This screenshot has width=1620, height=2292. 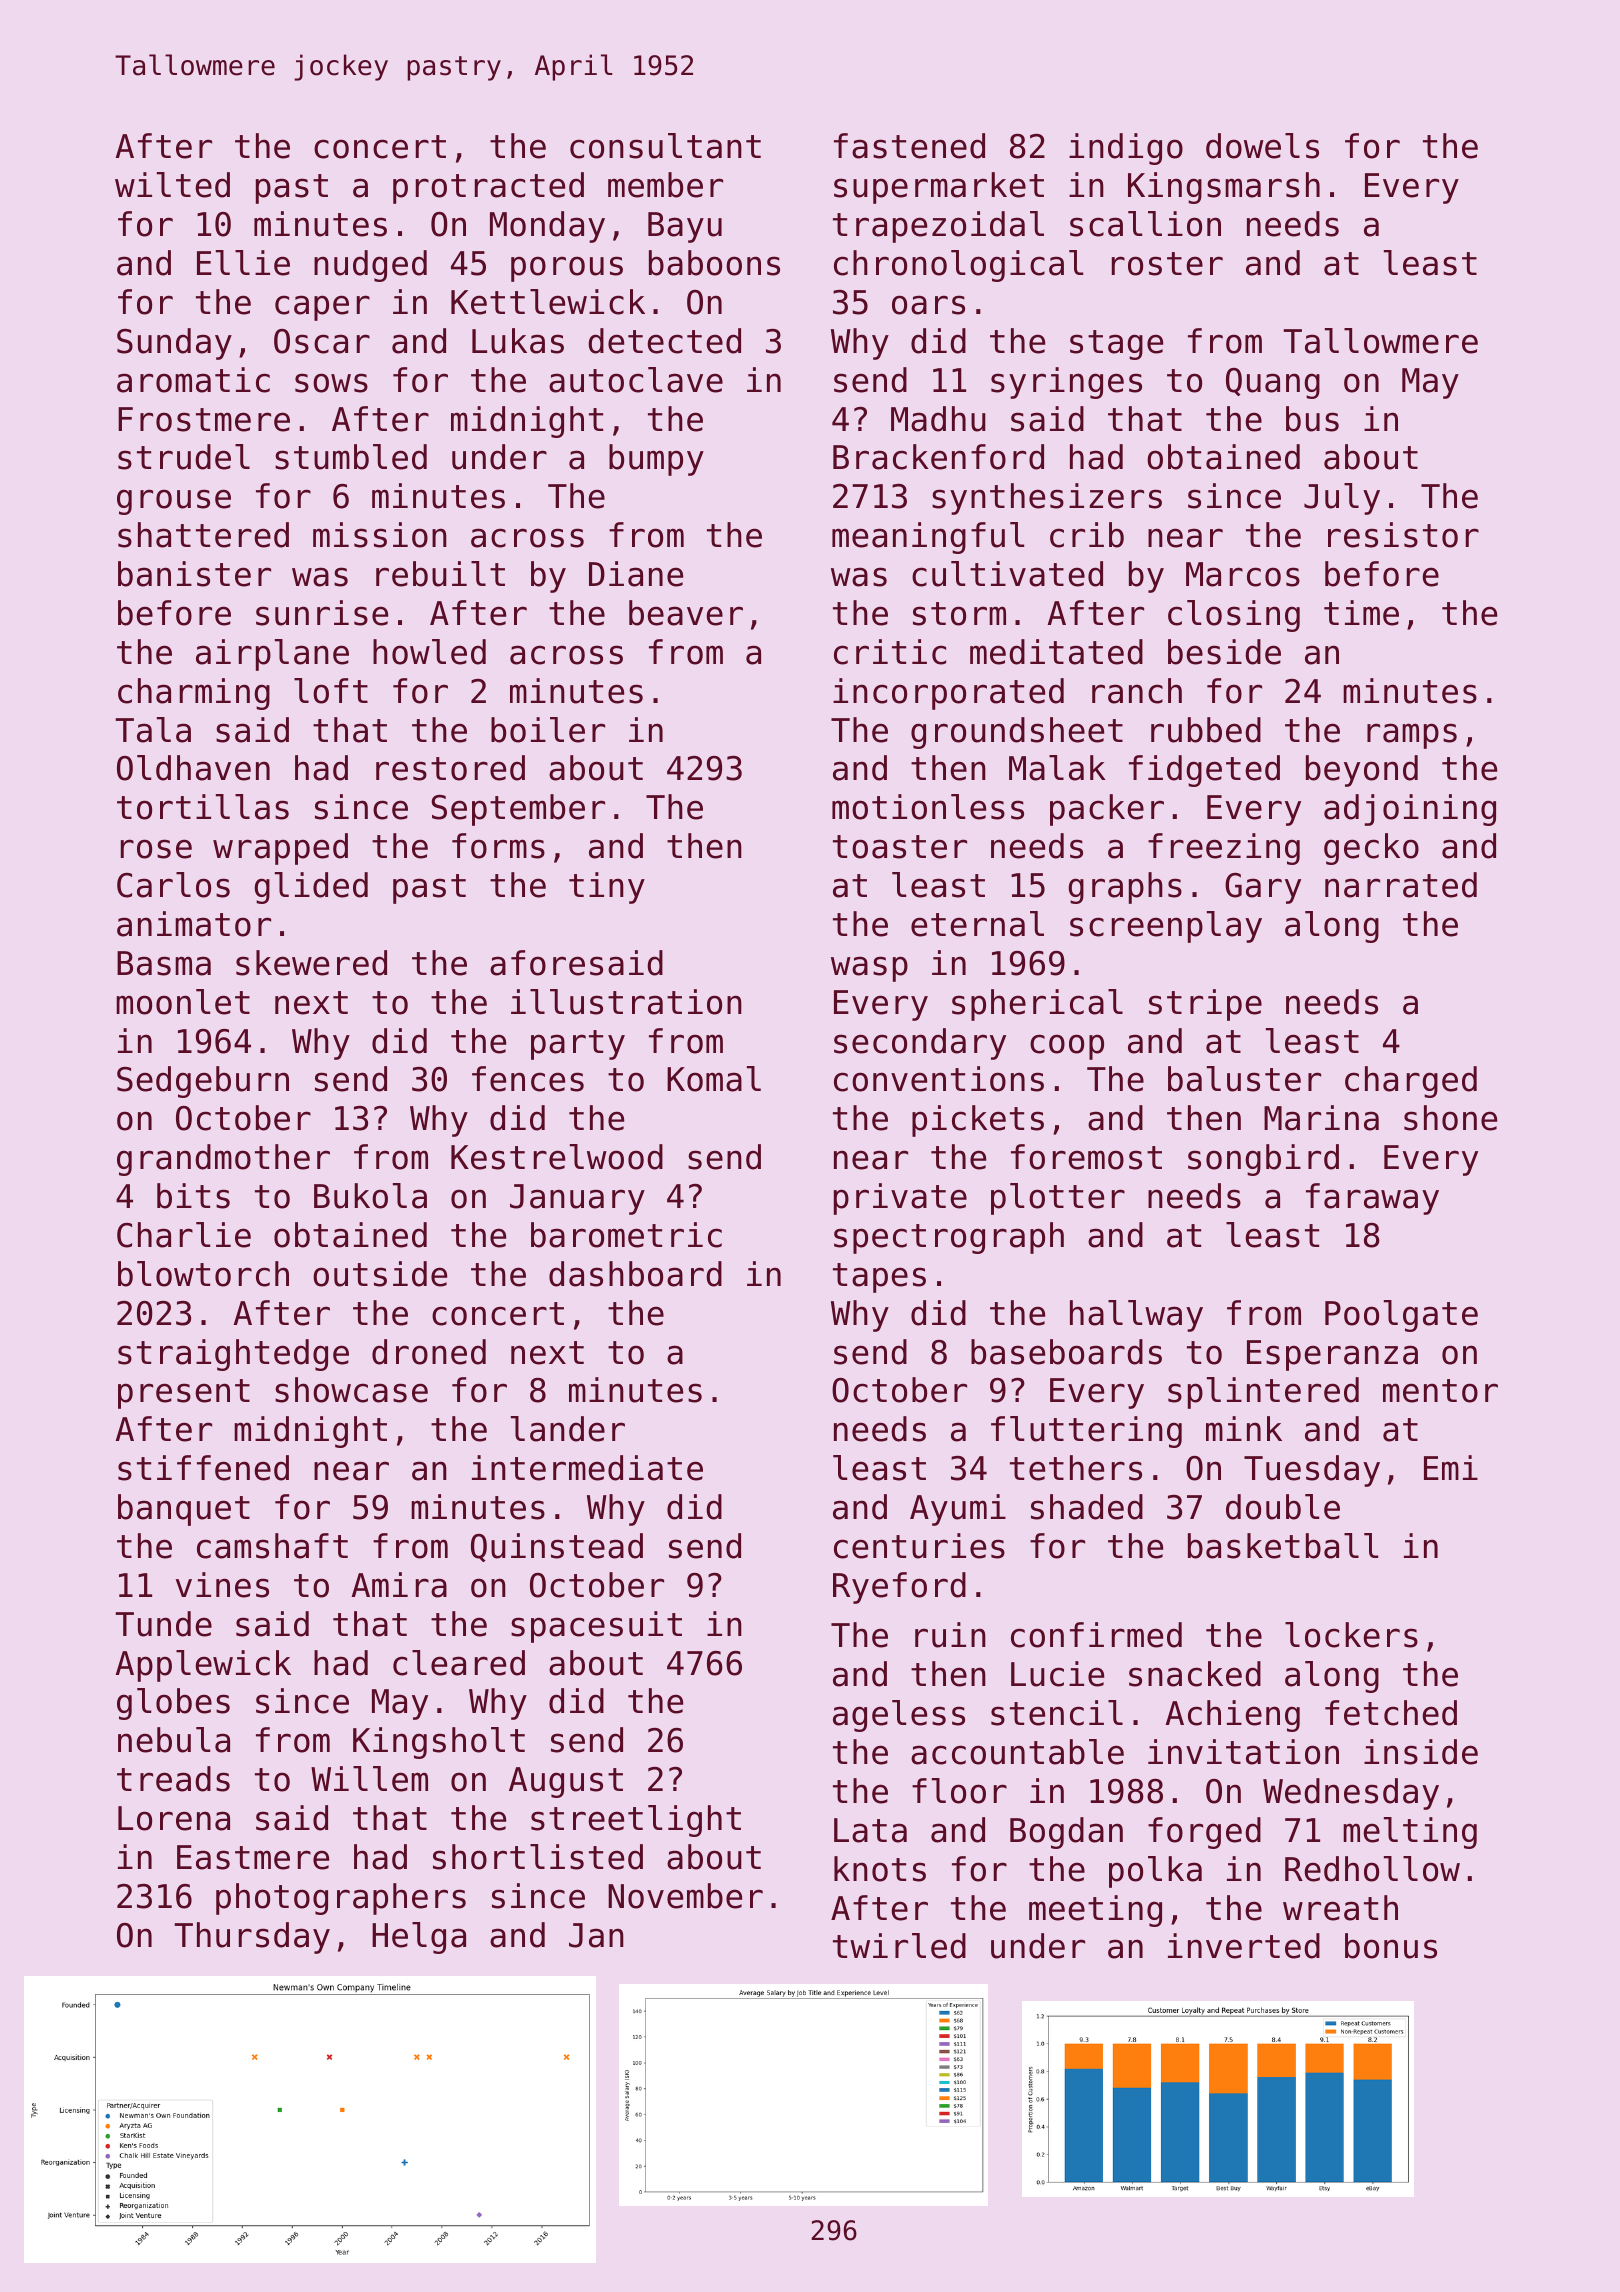 What do you see at coordinates (311, 888) in the screenshot?
I see `glided` at bounding box center [311, 888].
